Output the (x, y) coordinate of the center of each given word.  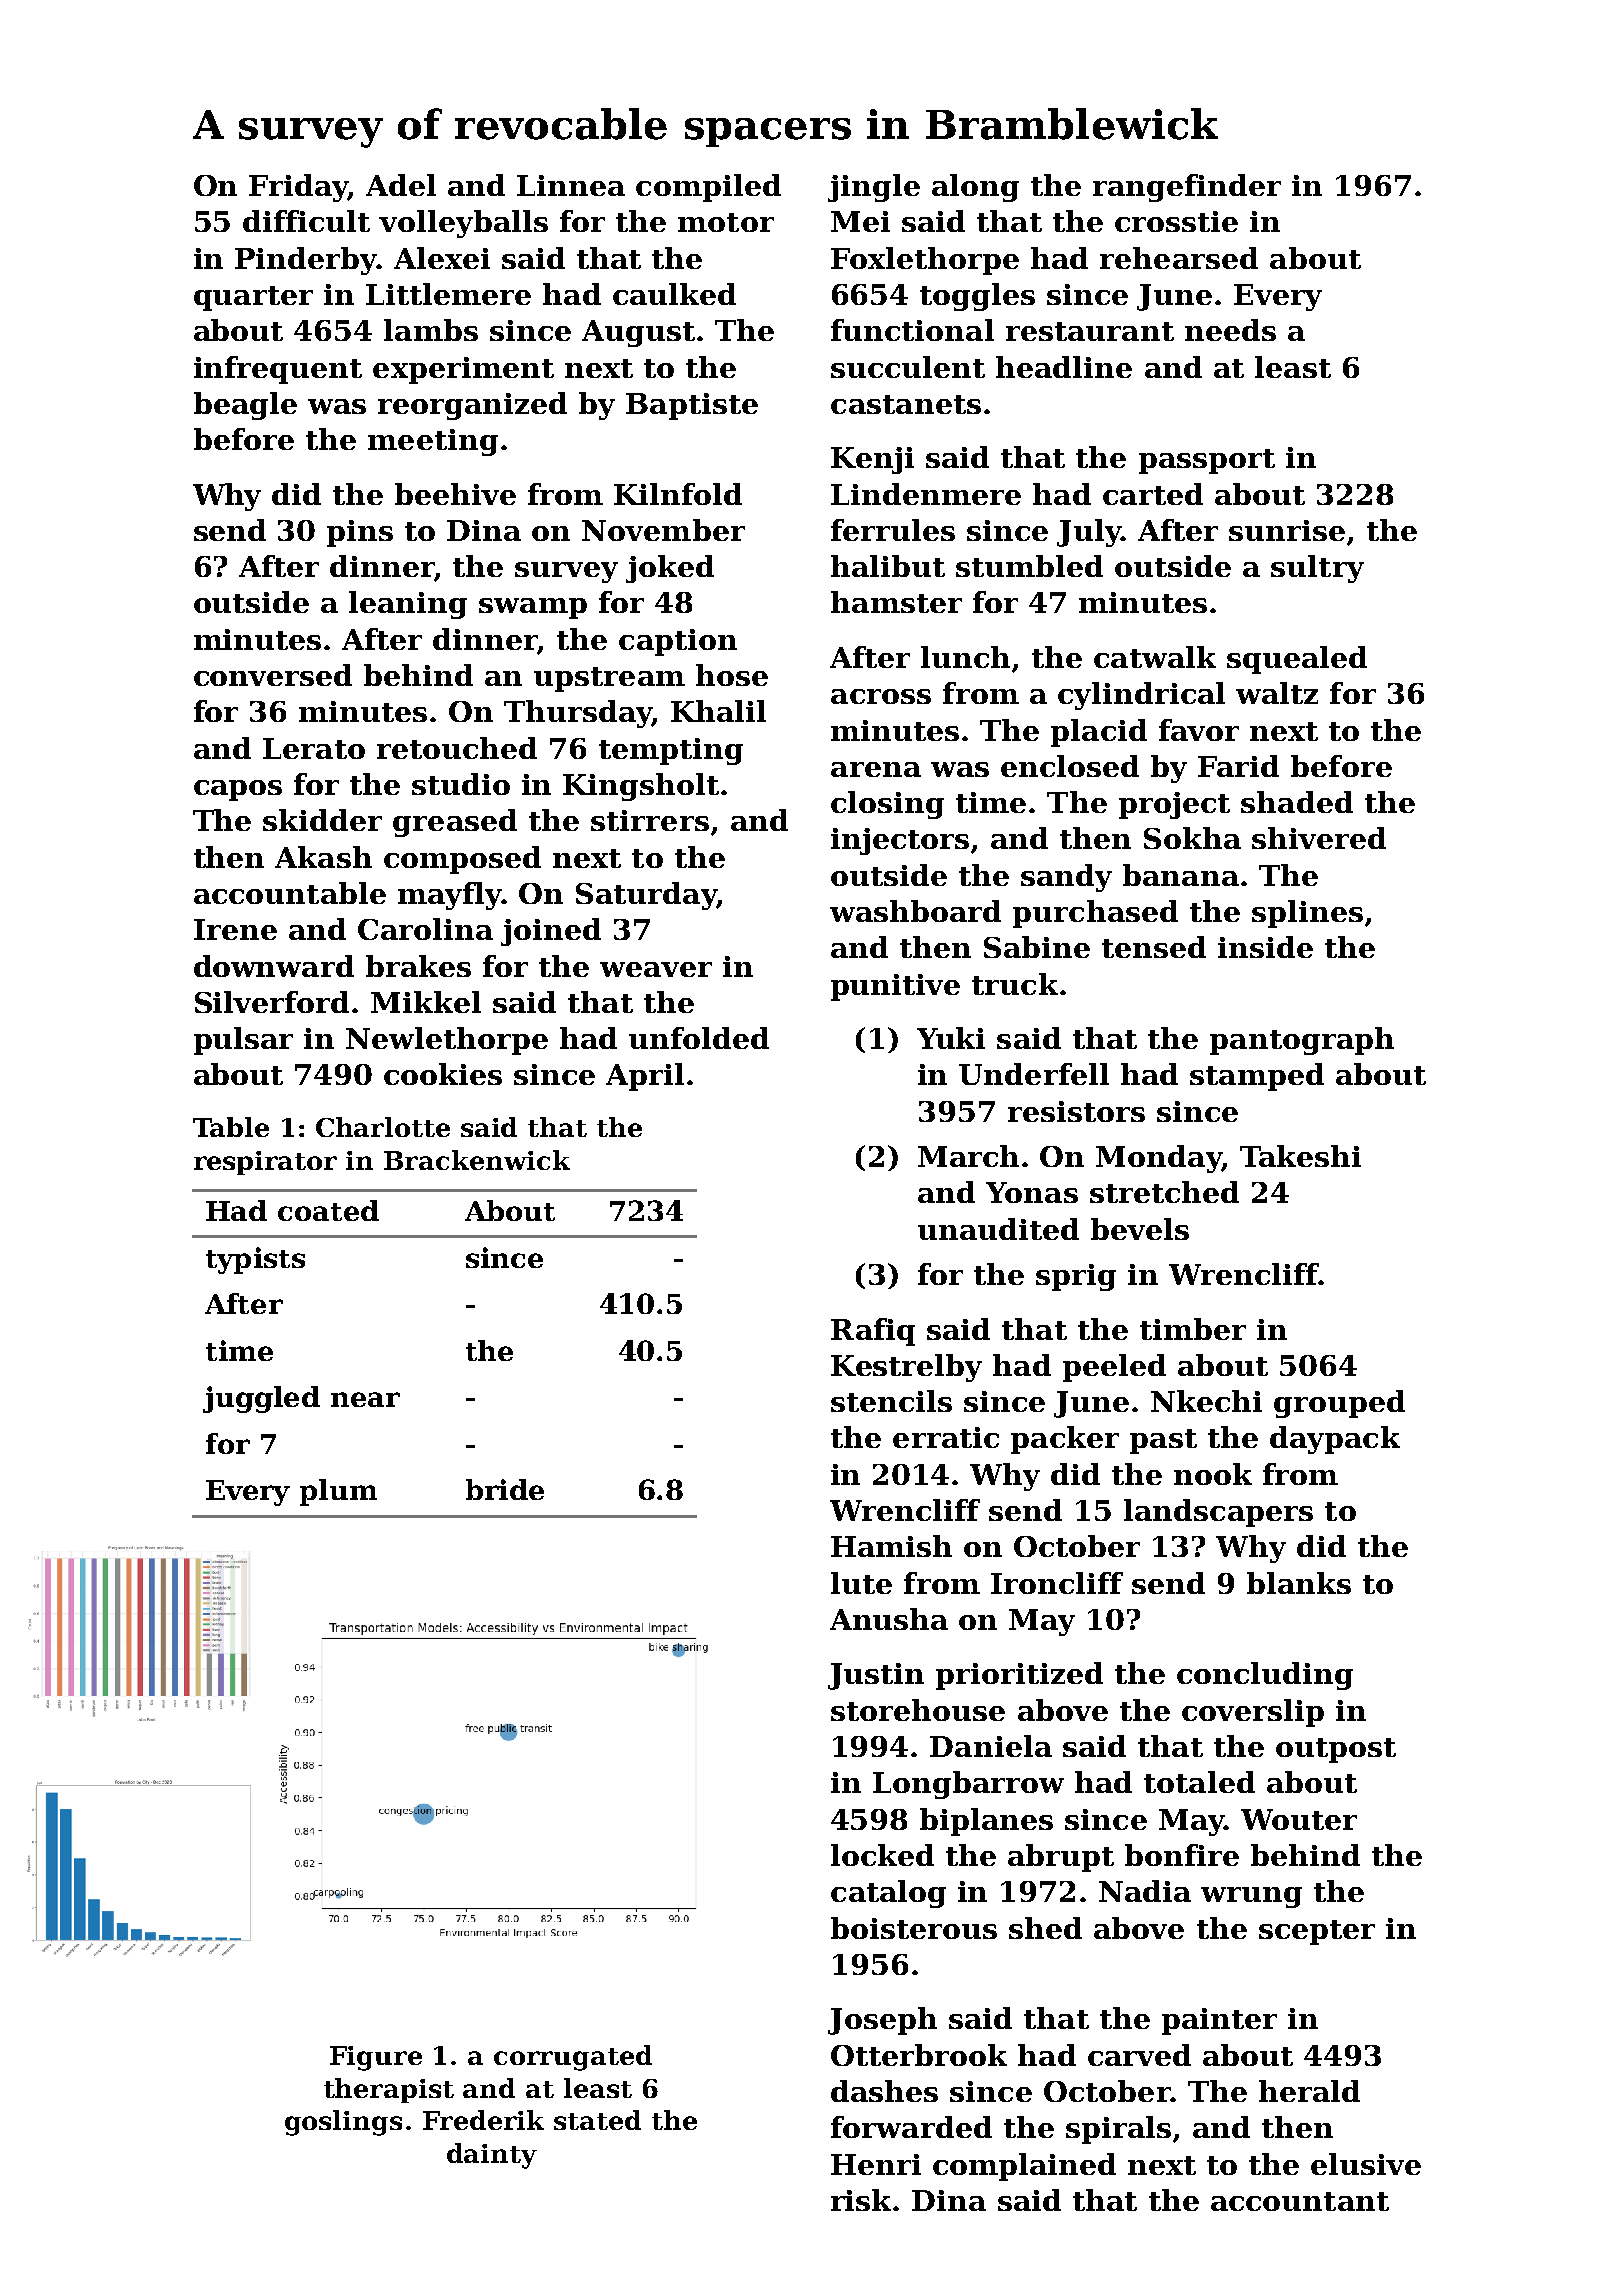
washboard (915, 911)
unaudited (998, 1229)
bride (505, 1489)
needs (1230, 330)
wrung (1251, 1897)
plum (338, 1492)
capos (238, 790)
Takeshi (1300, 1156)
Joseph (882, 2021)
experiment (463, 370)
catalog (888, 1894)
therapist (389, 2090)
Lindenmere (926, 494)
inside (1265, 947)
